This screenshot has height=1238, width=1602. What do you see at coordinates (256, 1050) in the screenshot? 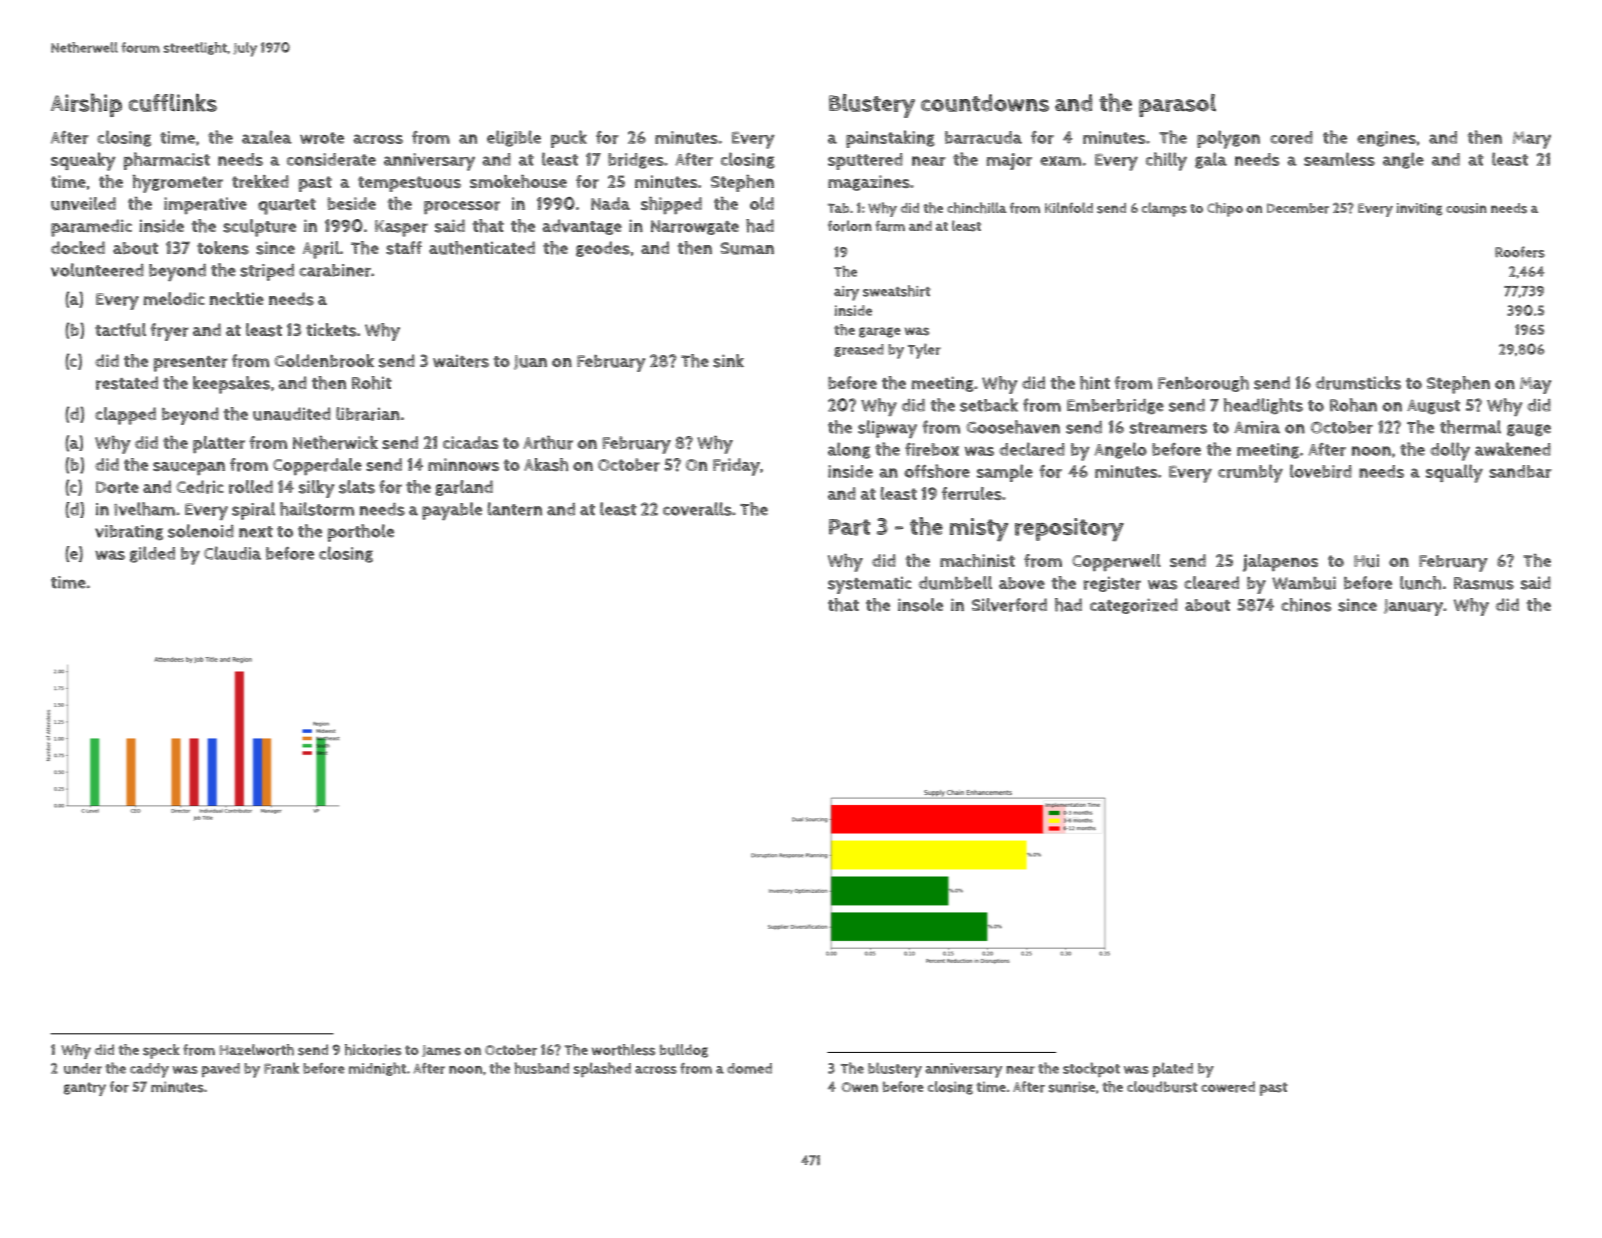
I see `Hazelworth` at bounding box center [256, 1050].
